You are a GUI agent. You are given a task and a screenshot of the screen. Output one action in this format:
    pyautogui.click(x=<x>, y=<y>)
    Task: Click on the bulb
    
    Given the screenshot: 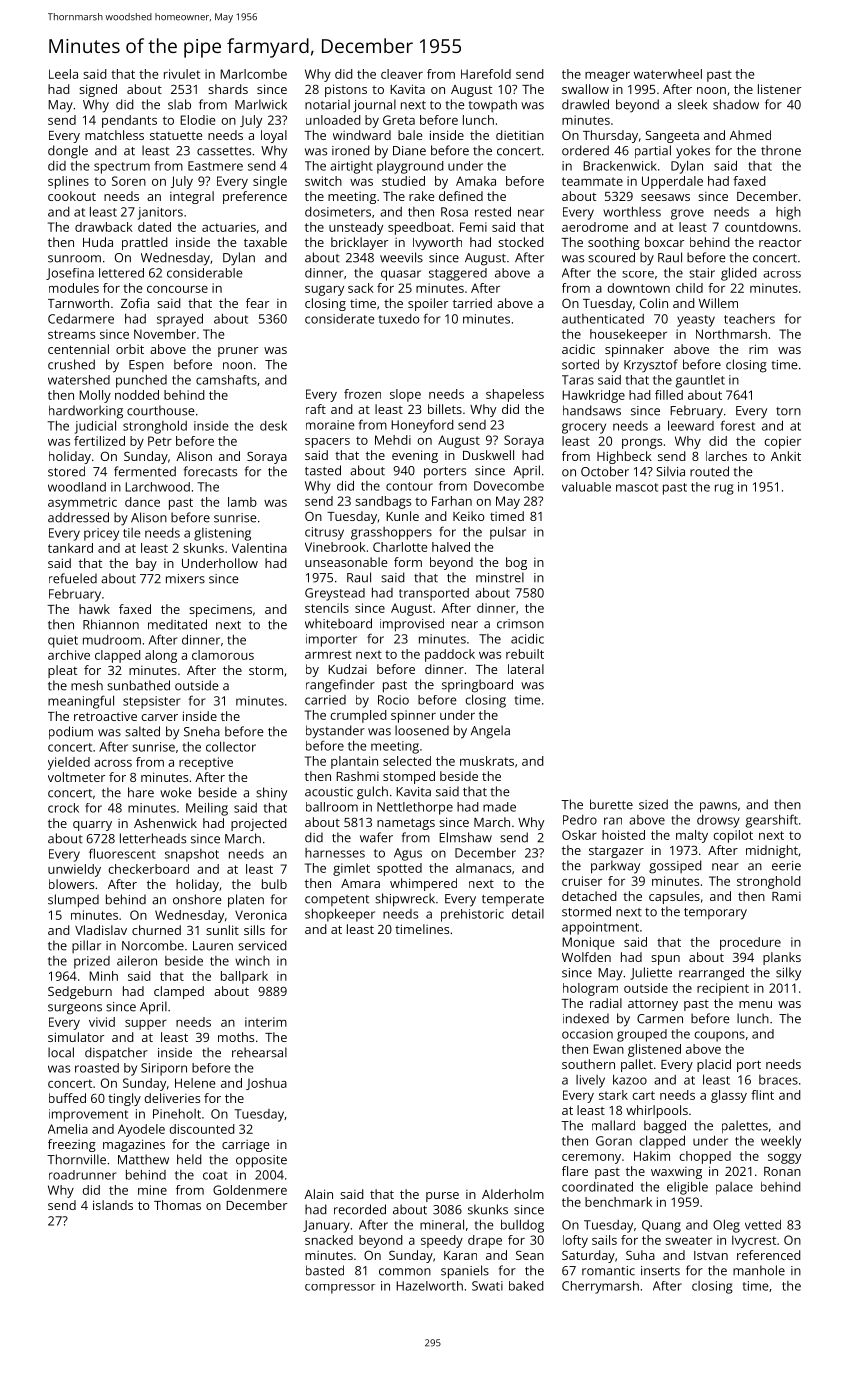 What is the action you would take?
    pyautogui.click(x=274, y=884)
